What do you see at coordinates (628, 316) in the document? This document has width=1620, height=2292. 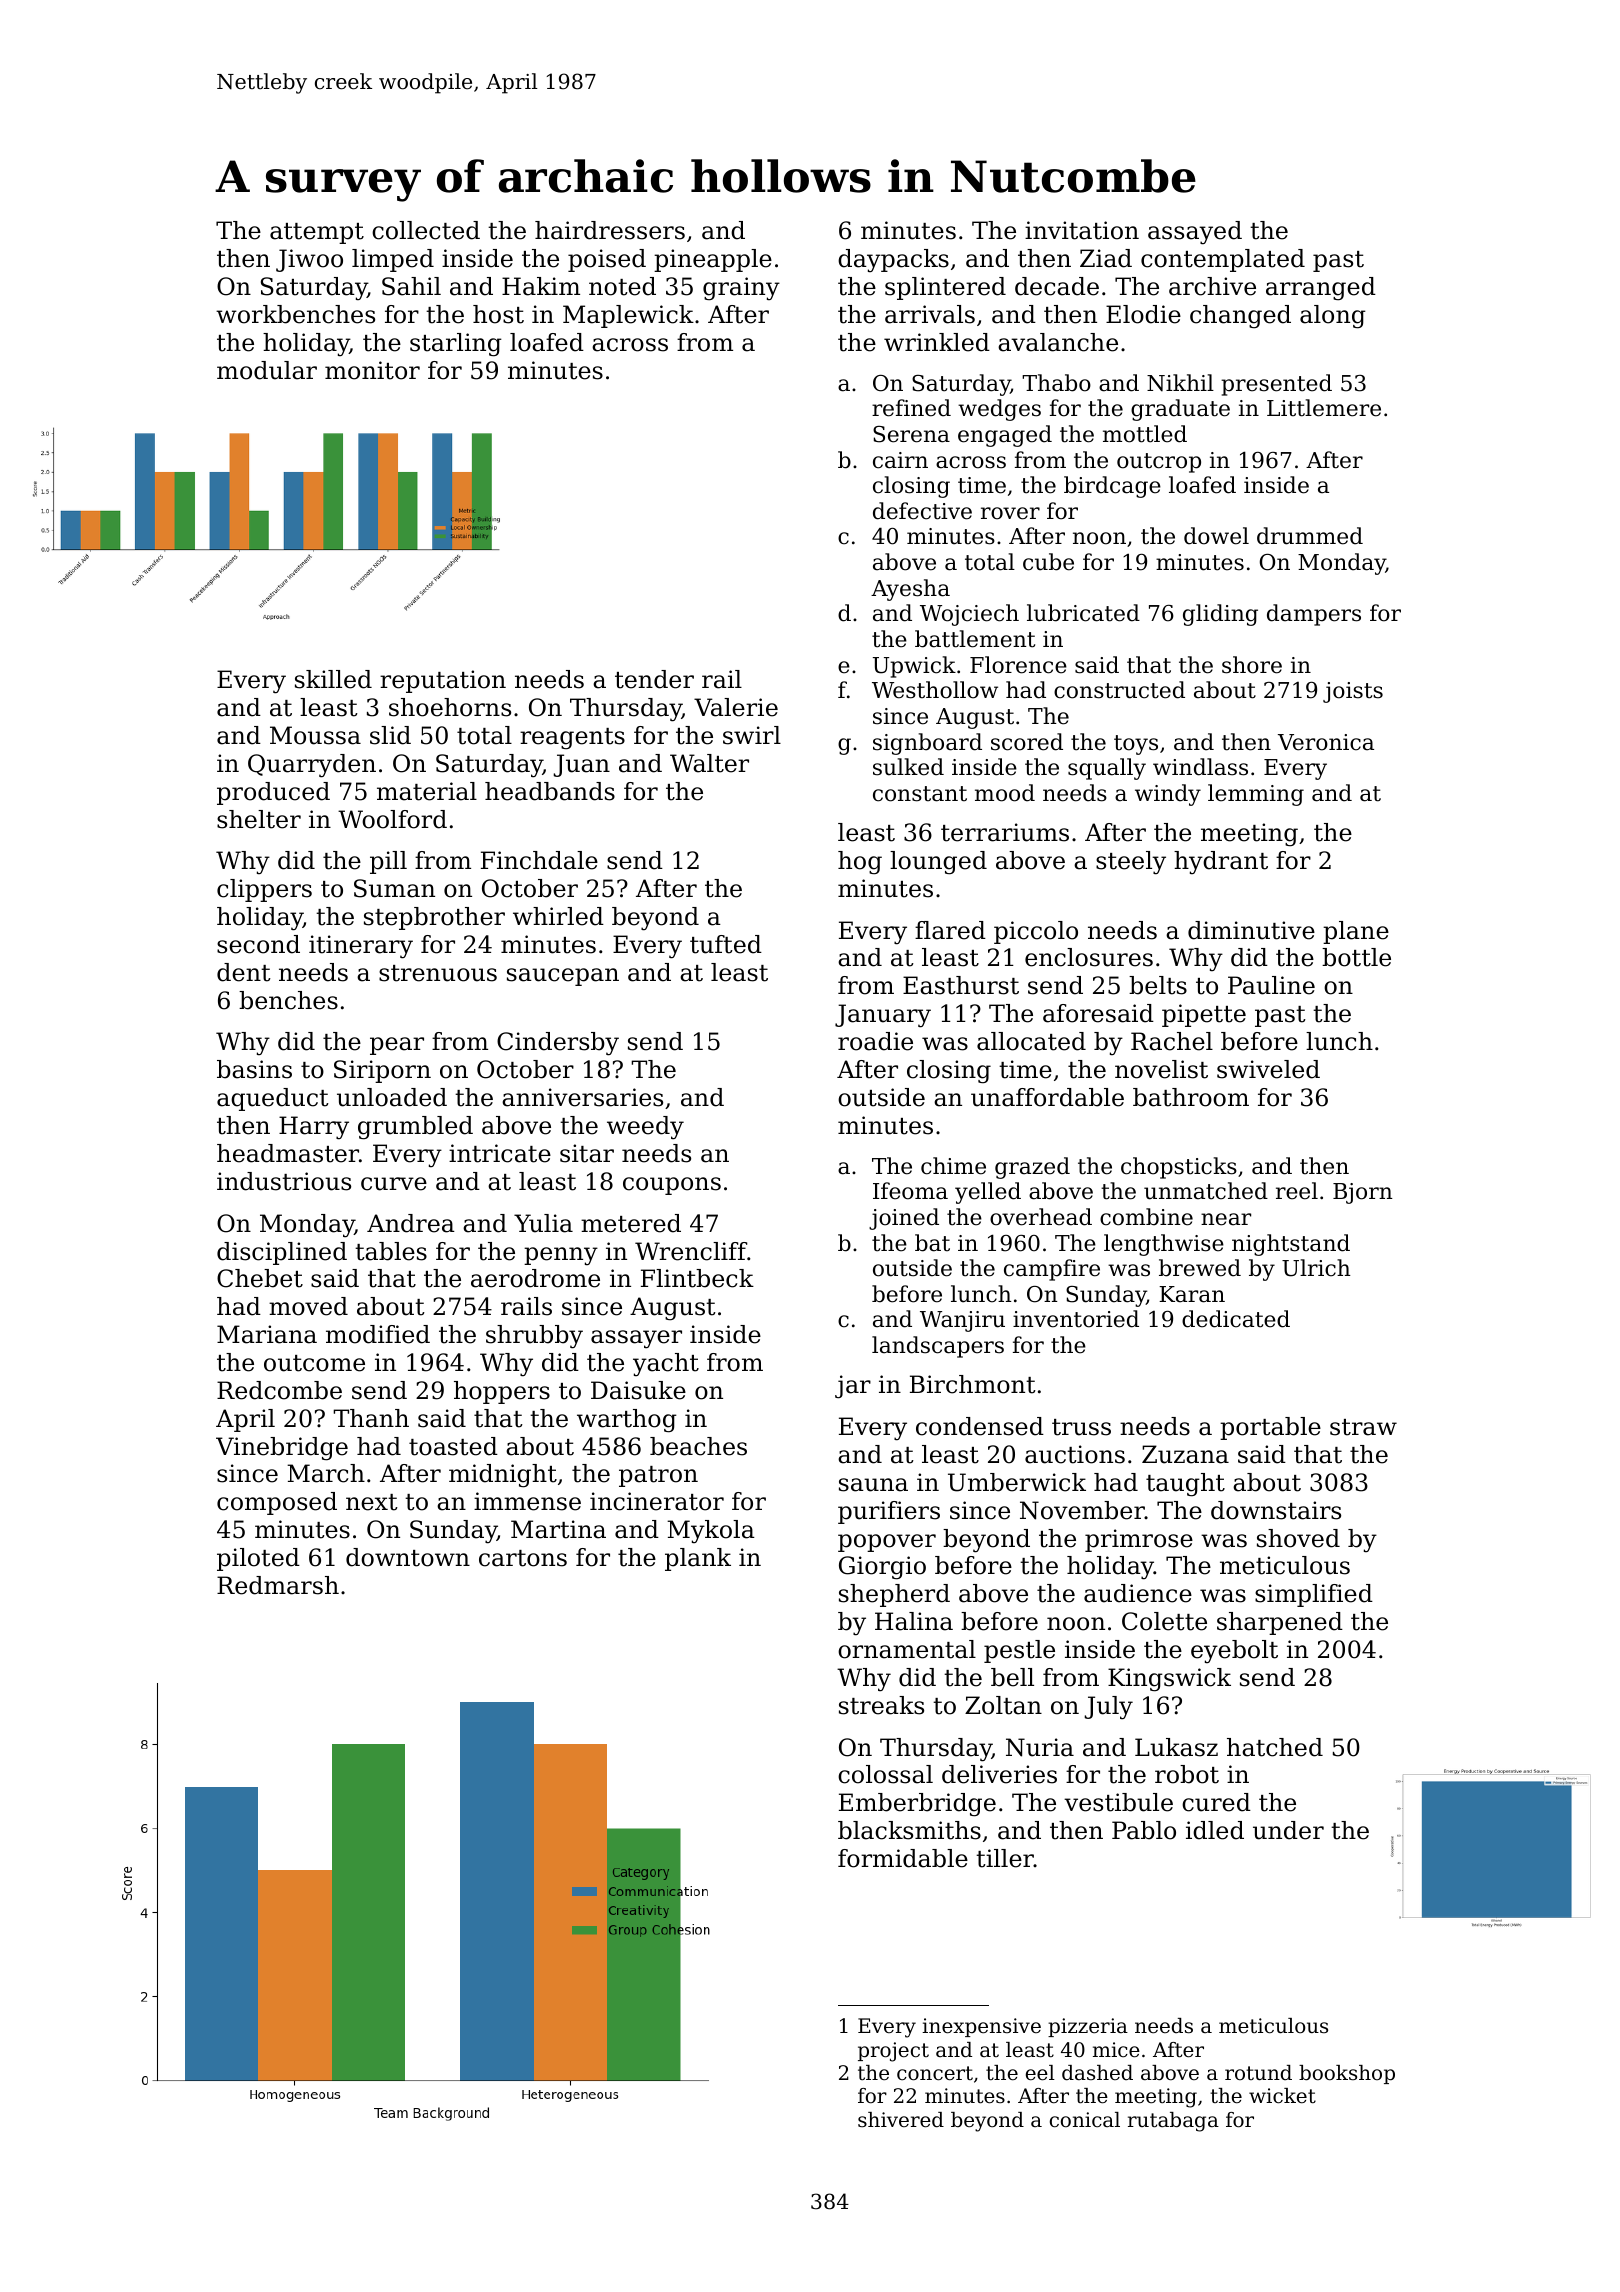 I see `Maplewick` at bounding box center [628, 316].
